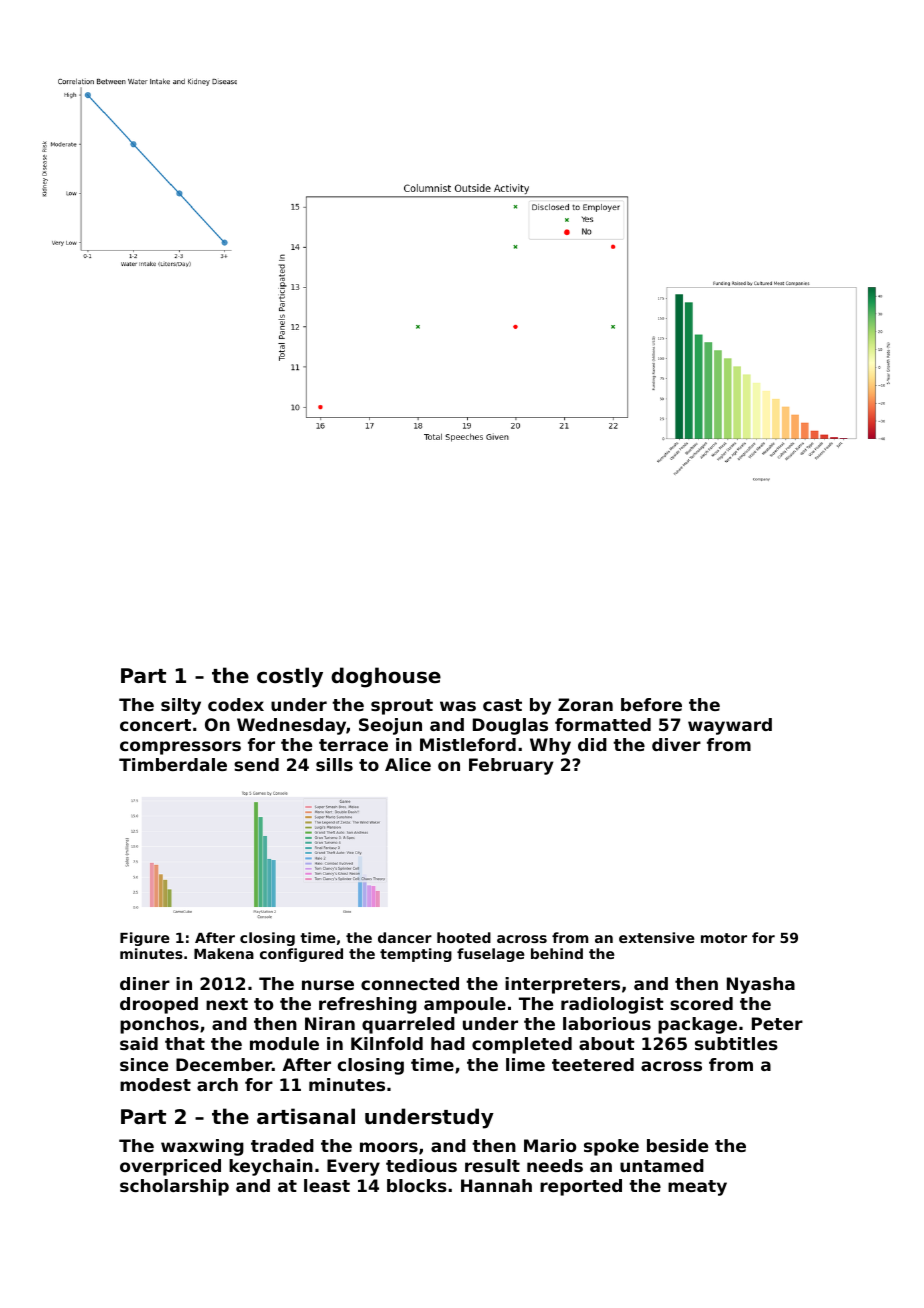  I want to click on costly, so click(290, 677).
